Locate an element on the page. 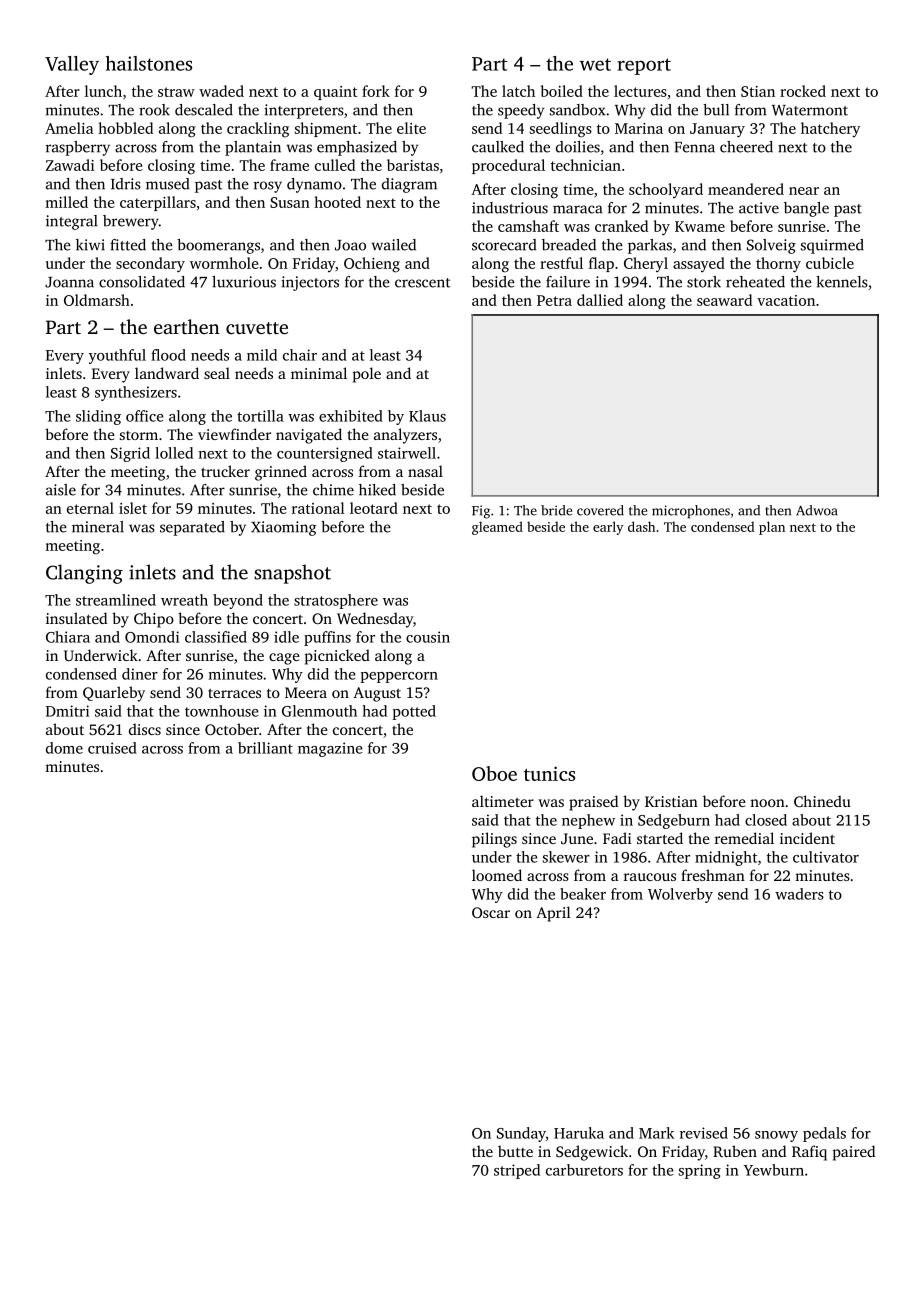  incident is located at coordinates (807, 838).
